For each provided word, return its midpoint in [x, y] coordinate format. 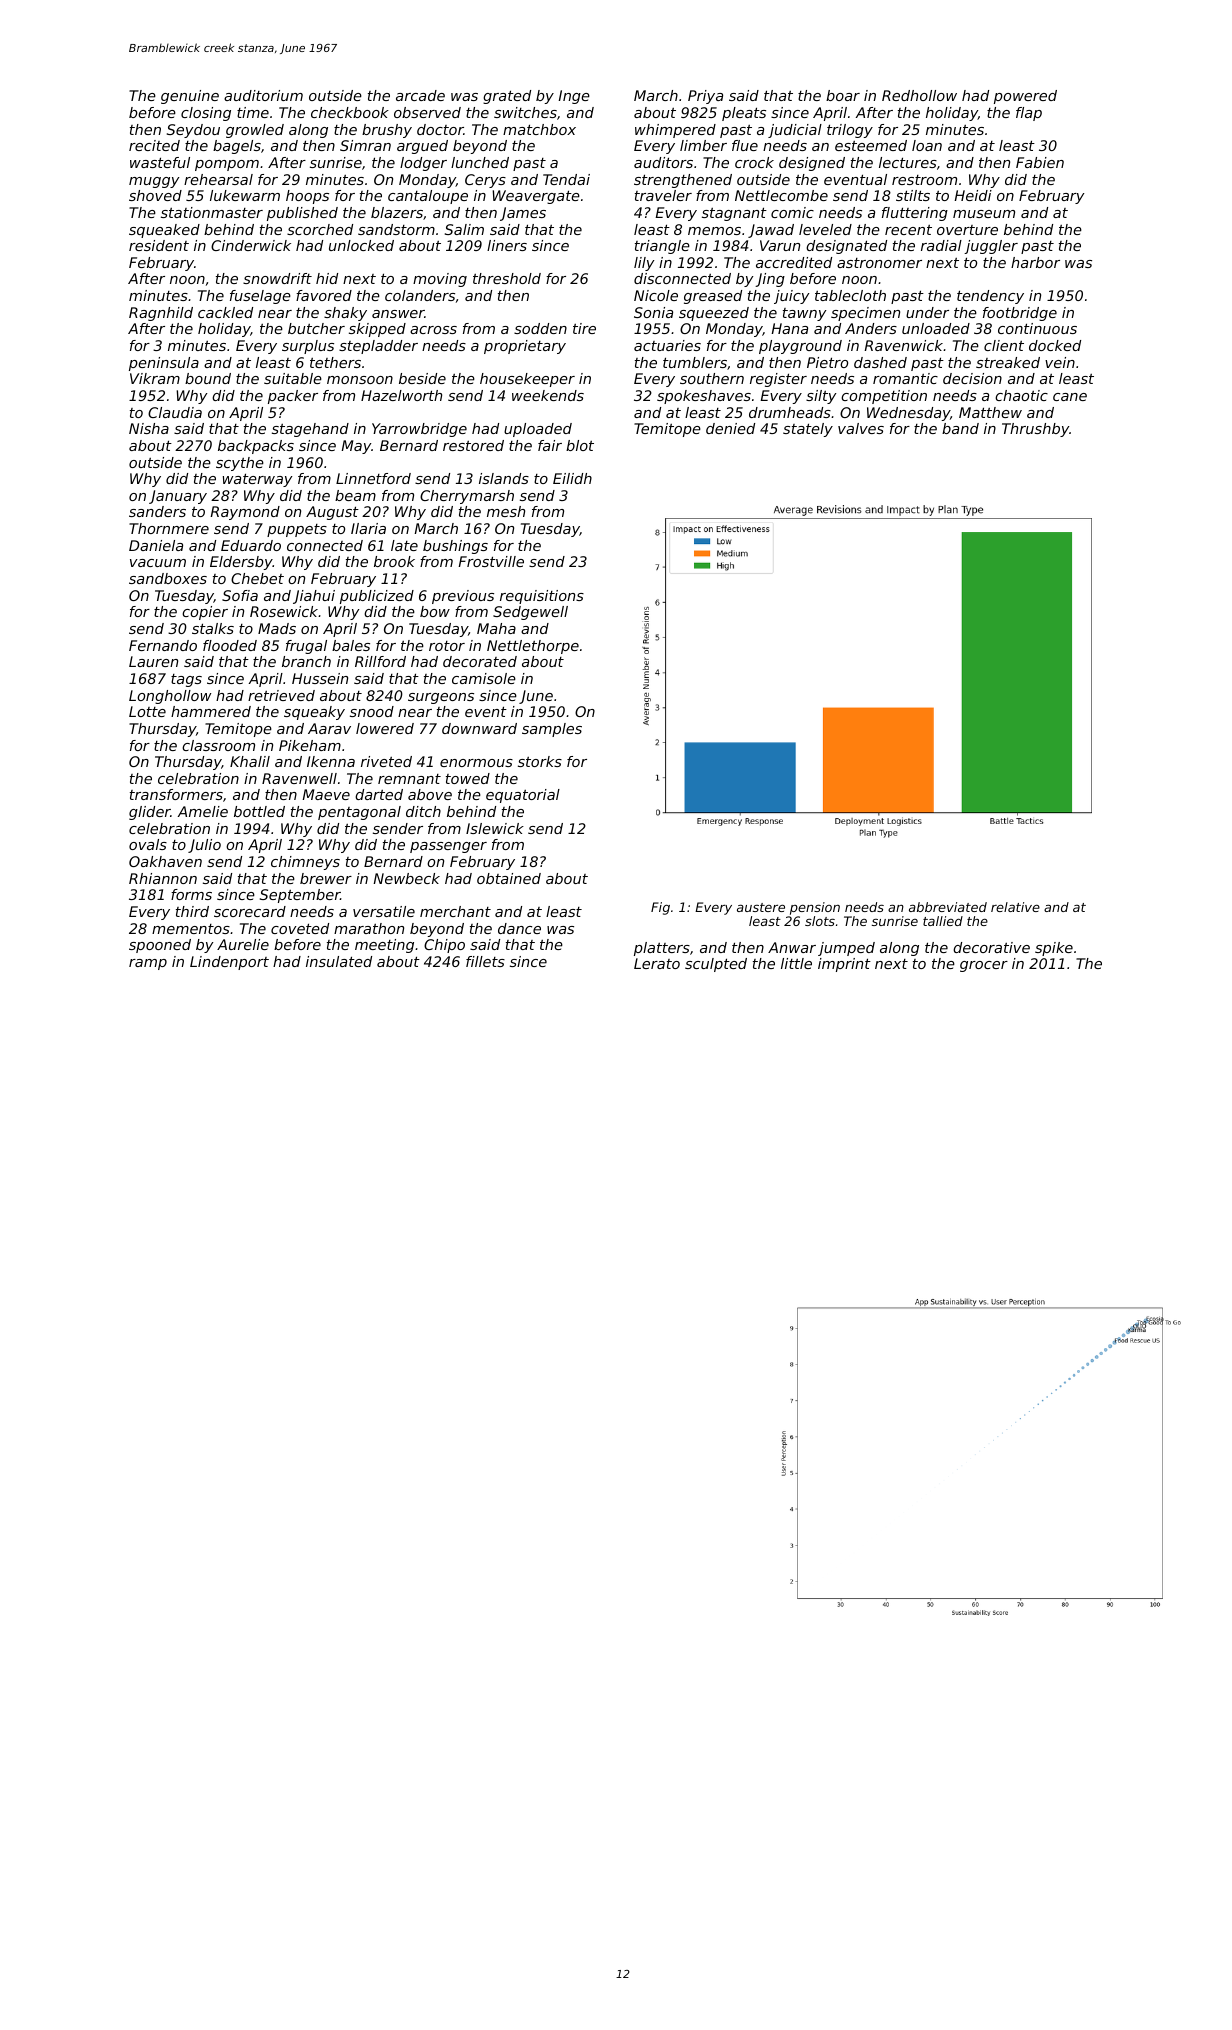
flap [1029, 114]
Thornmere [169, 528]
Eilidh [572, 478]
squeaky [314, 713]
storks [540, 761]
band [960, 428]
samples [552, 730]
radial [941, 245]
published [302, 214]
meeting [384, 946]
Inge [574, 97]
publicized [377, 597]
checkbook [350, 112]
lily [644, 264]
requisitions [542, 597]
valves [861, 428]
